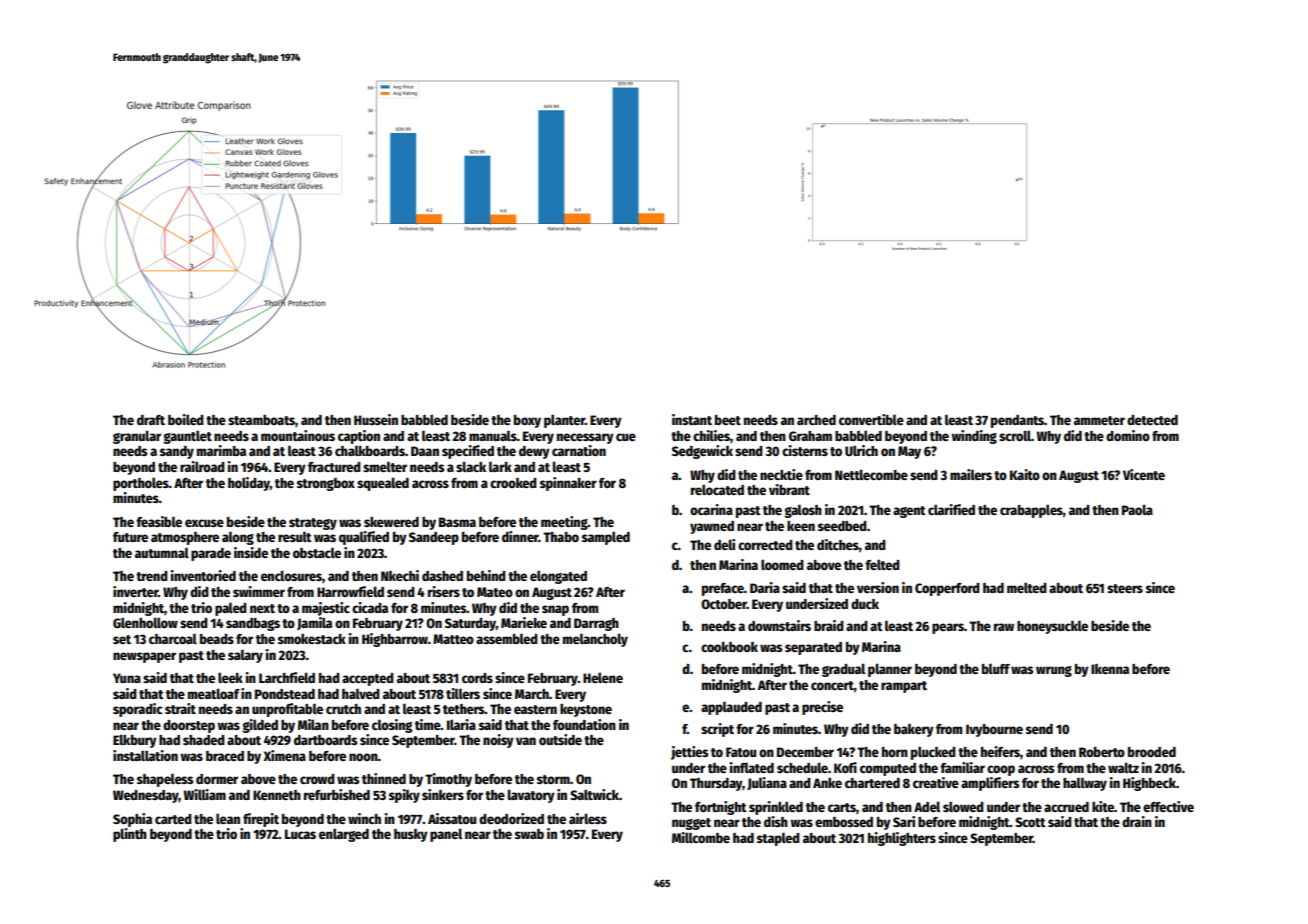 This image has height=924, width=1308. Describe the element at coordinates (936, 782) in the image. I see `creative` at that location.
